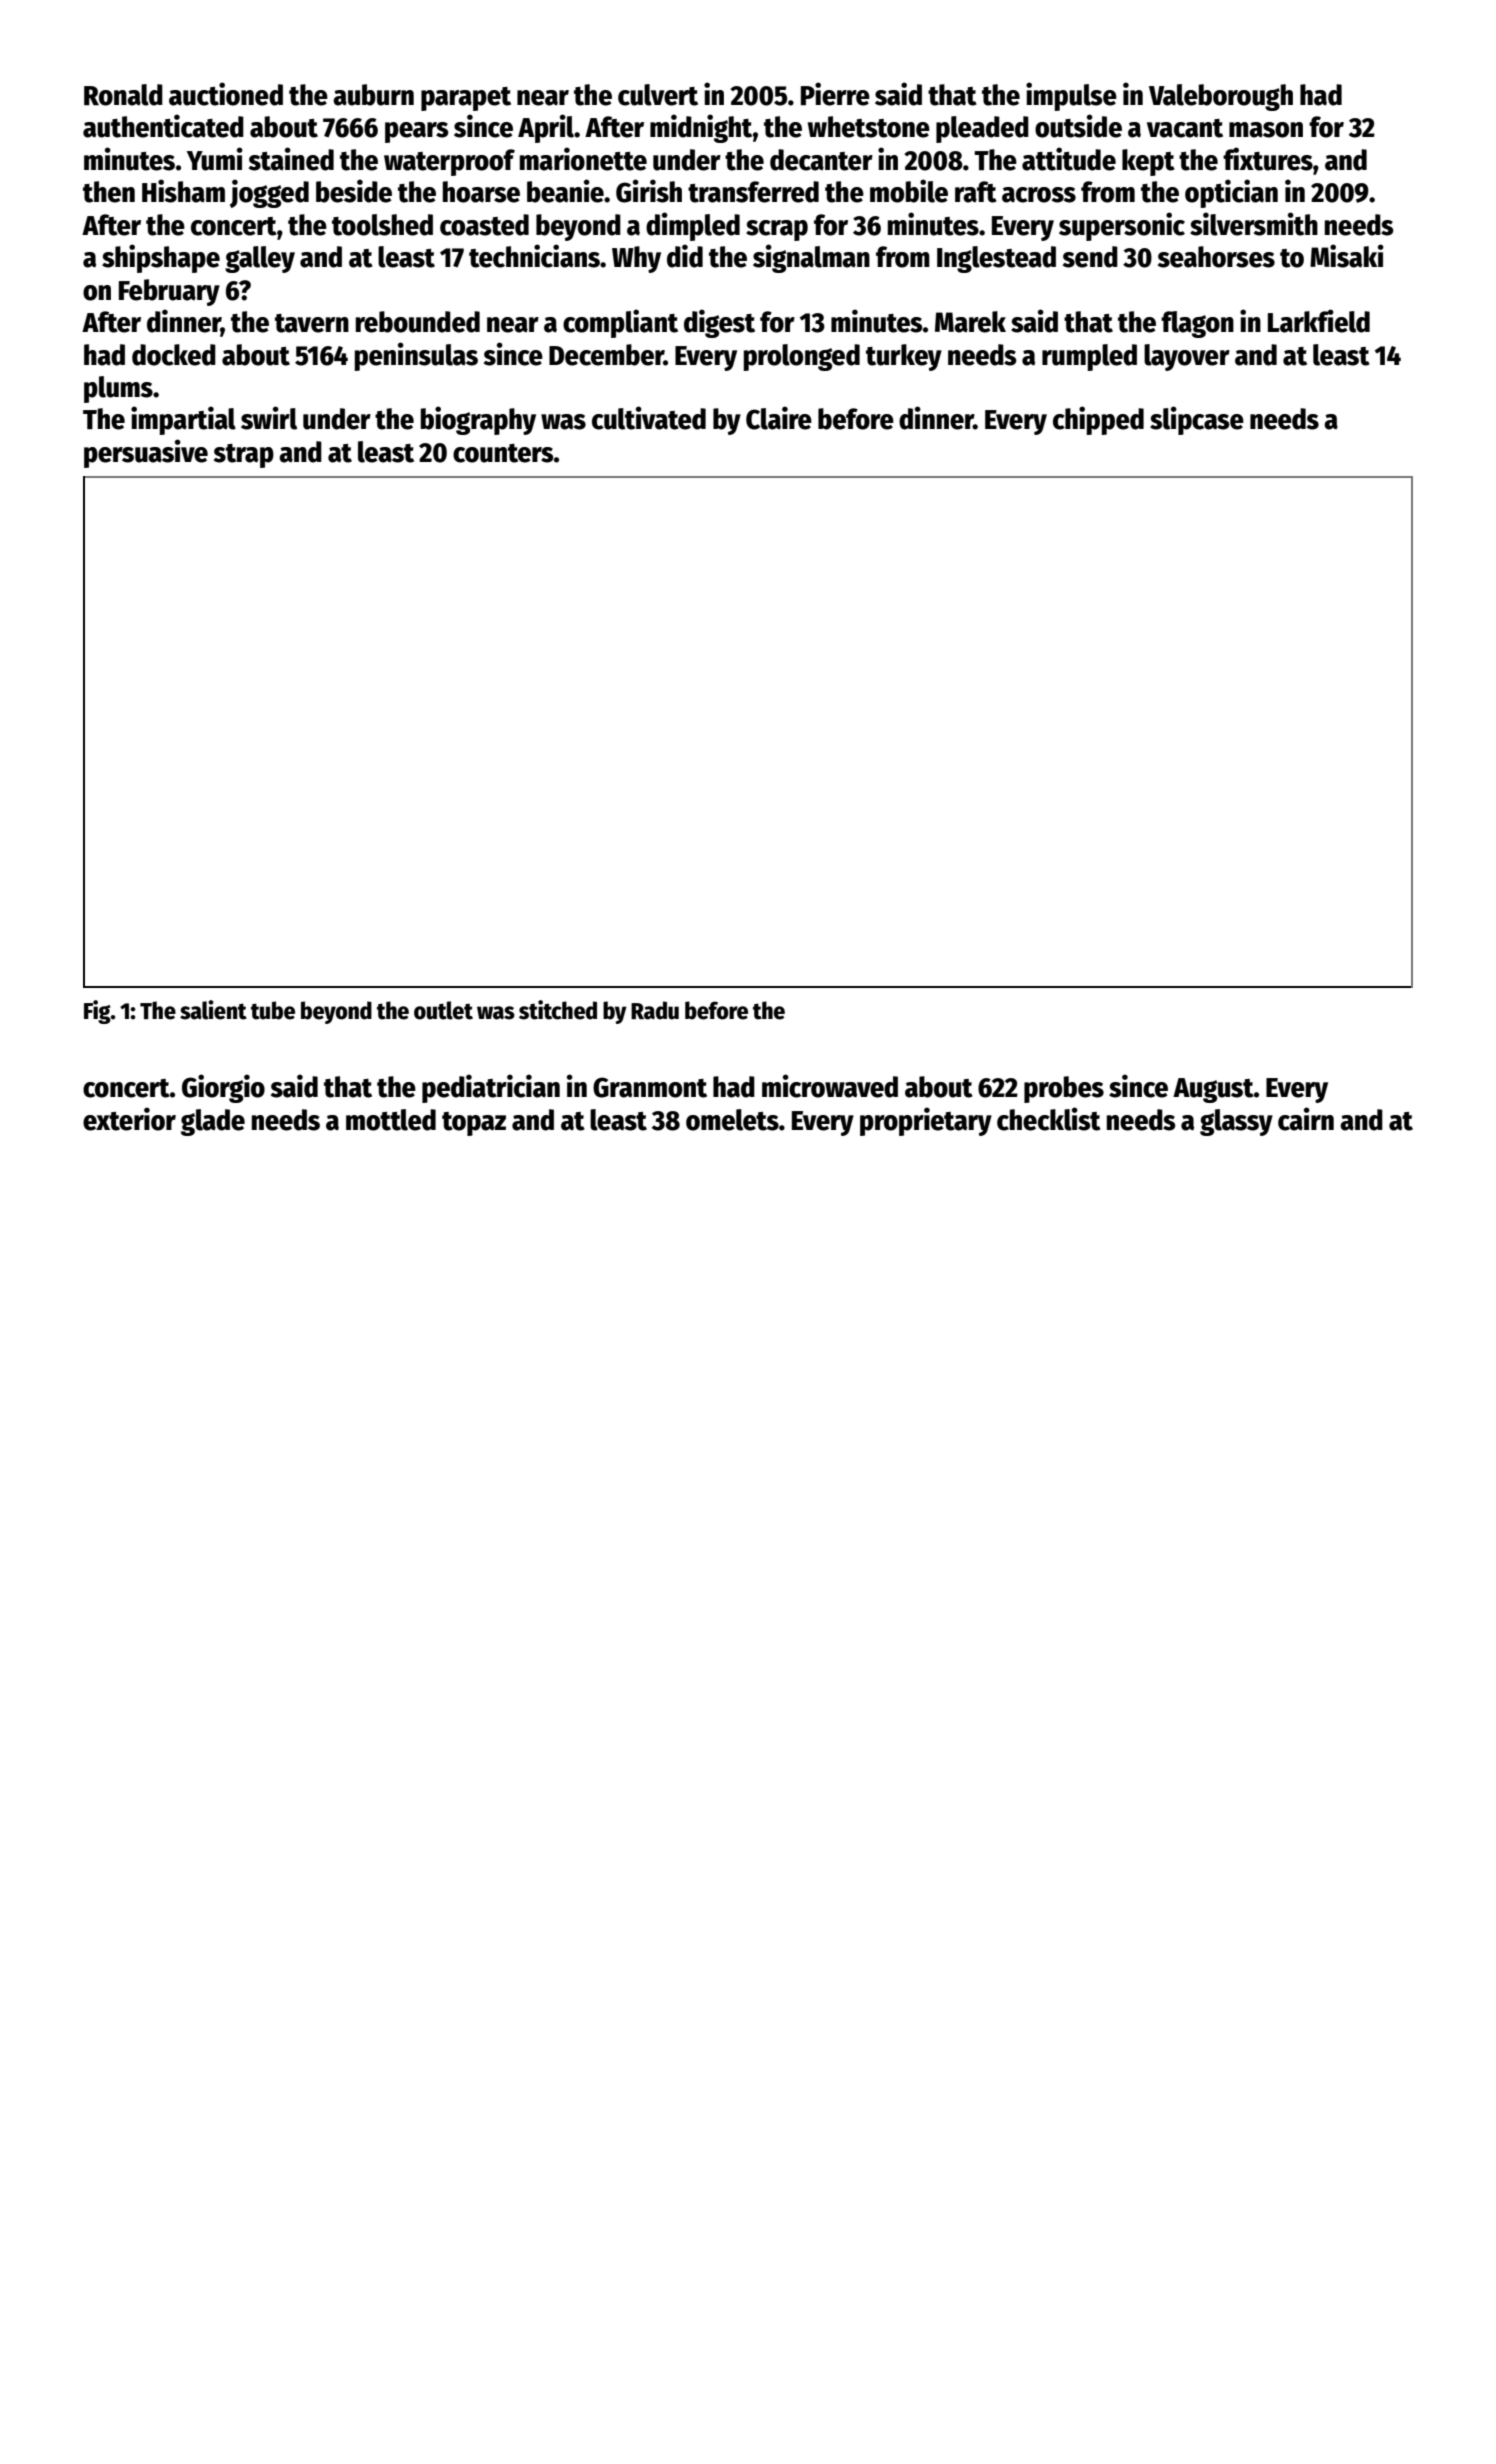 The image size is (1496, 2464). Describe the element at coordinates (685, 256) in the screenshot. I see `did` at that location.
